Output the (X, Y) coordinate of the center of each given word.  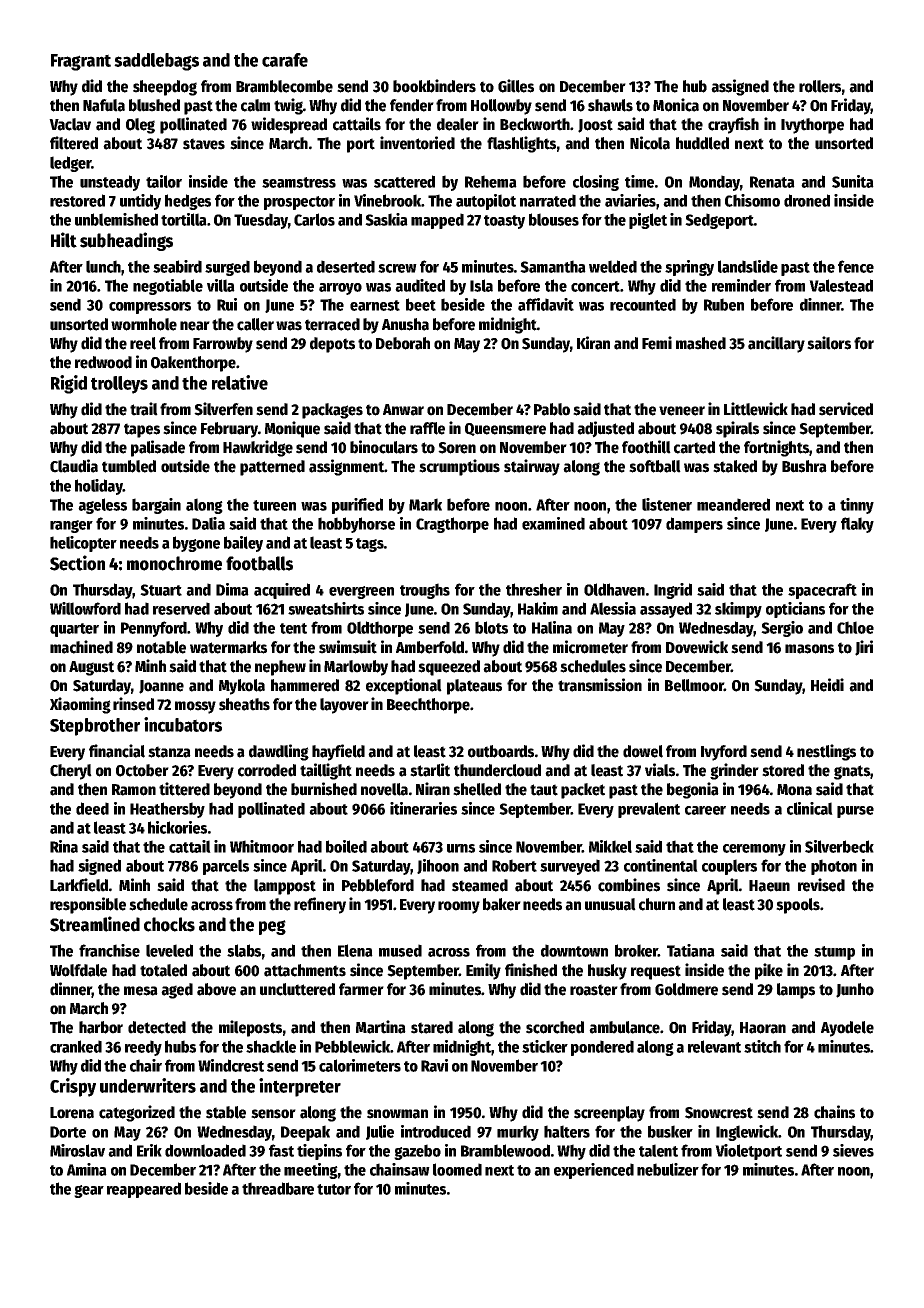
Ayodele (847, 1029)
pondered (602, 1048)
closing (596, 183)
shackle (271, 1046)
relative (240, 382)
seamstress (299, 182)
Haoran (763, 1028)
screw (397, 268)
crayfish (733, 125)
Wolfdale (78, 970)
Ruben (724, 304)
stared (432, 1027)
